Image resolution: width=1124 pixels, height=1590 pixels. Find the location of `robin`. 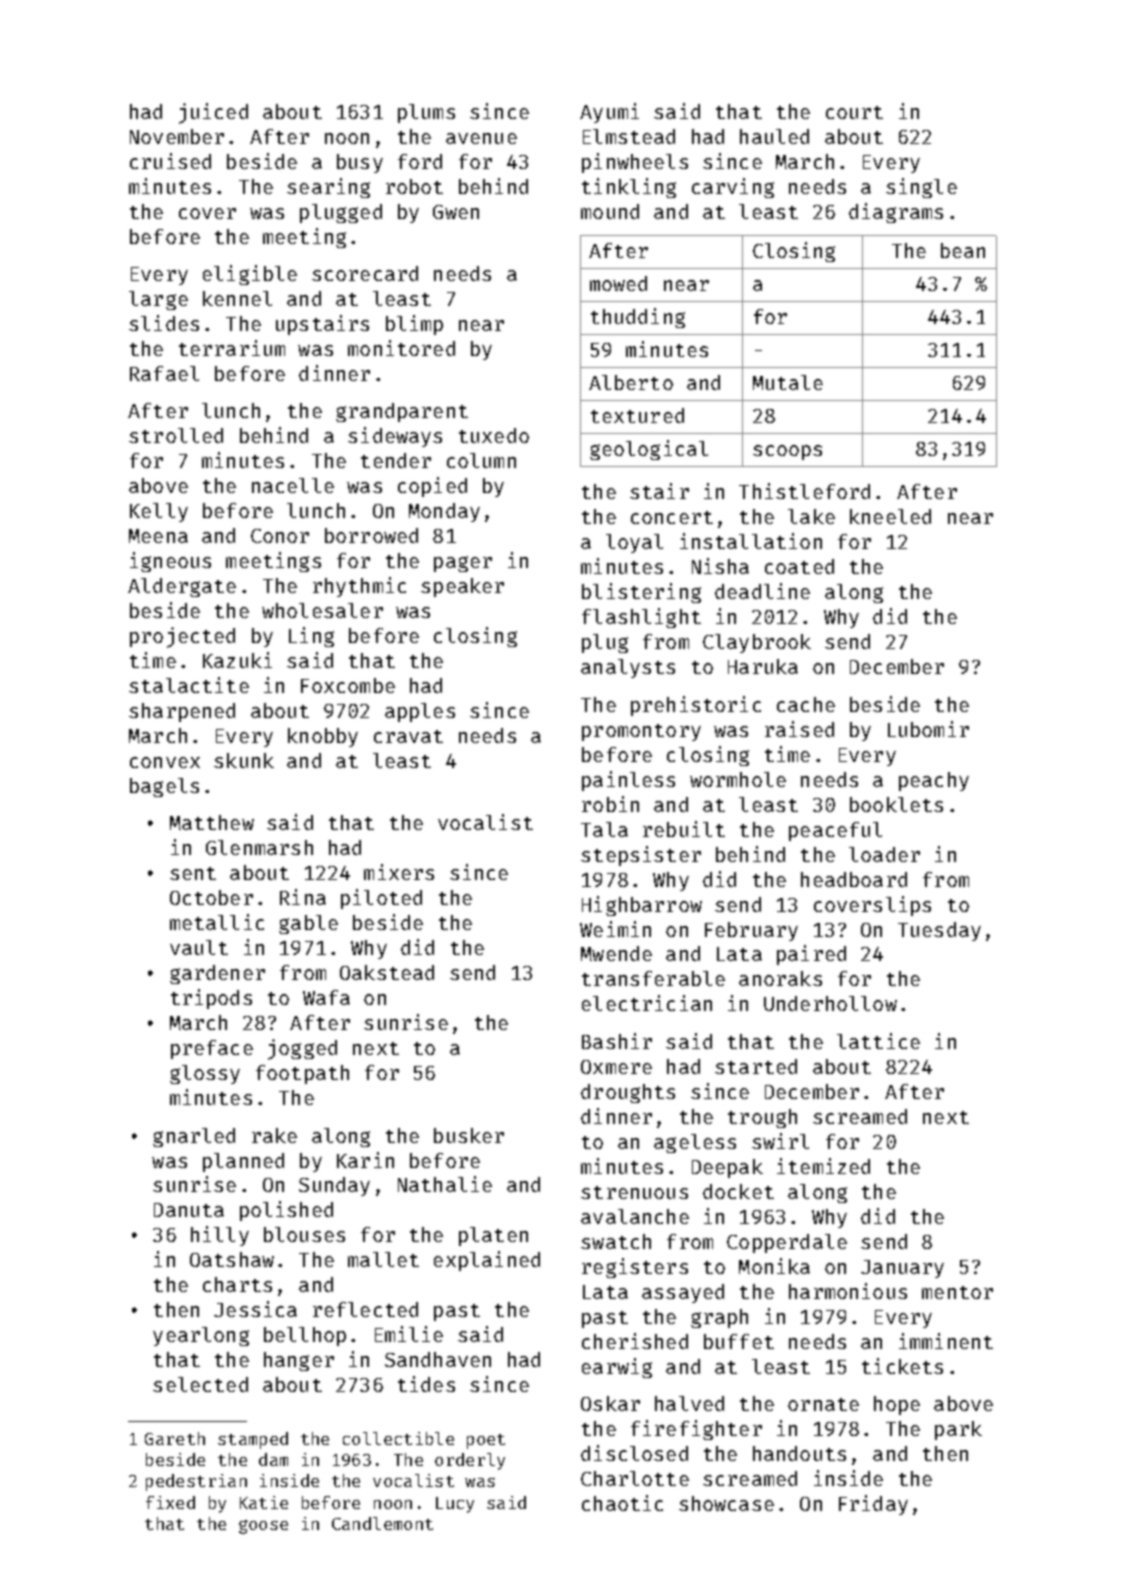

robin is located at coordinates (610, 804).
